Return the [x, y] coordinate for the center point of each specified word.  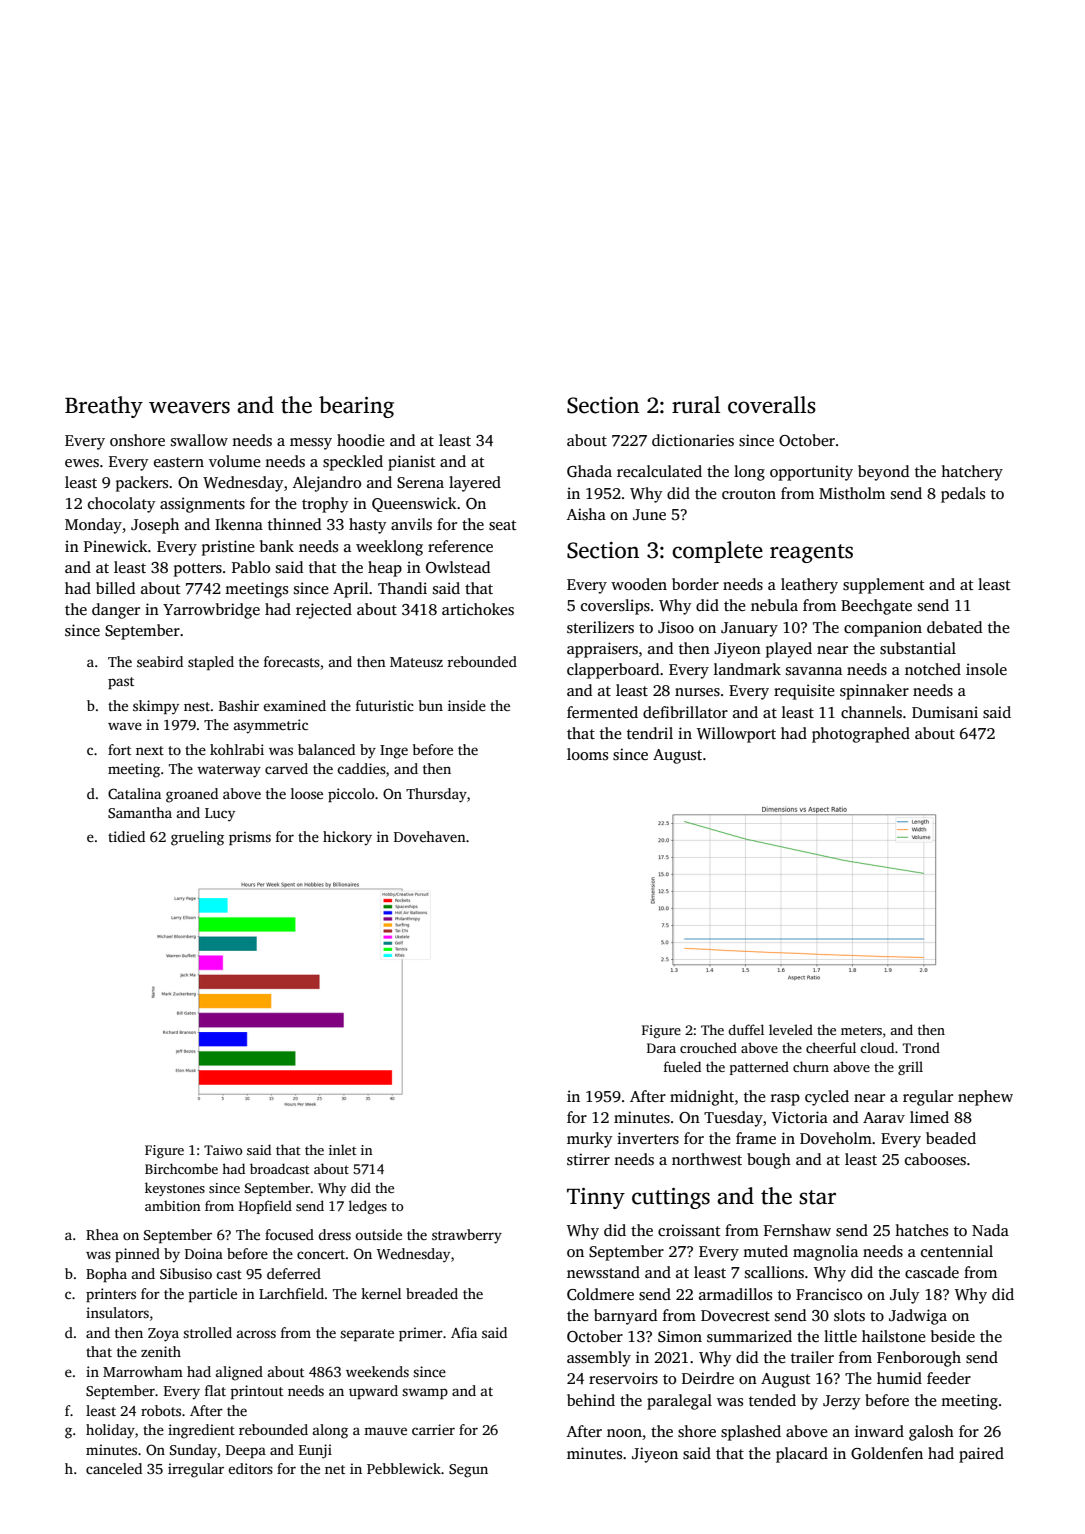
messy [311, 444]
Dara [661, 1048]
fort [119, 749]
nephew [985, 1098]
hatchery [972, 473]
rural [696, 405]
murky [590, 1140]
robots [161, 1410]
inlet [342, 1149]
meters [861, 1030]
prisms [250, 838]
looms [587, 754]
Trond [921, 1047]
